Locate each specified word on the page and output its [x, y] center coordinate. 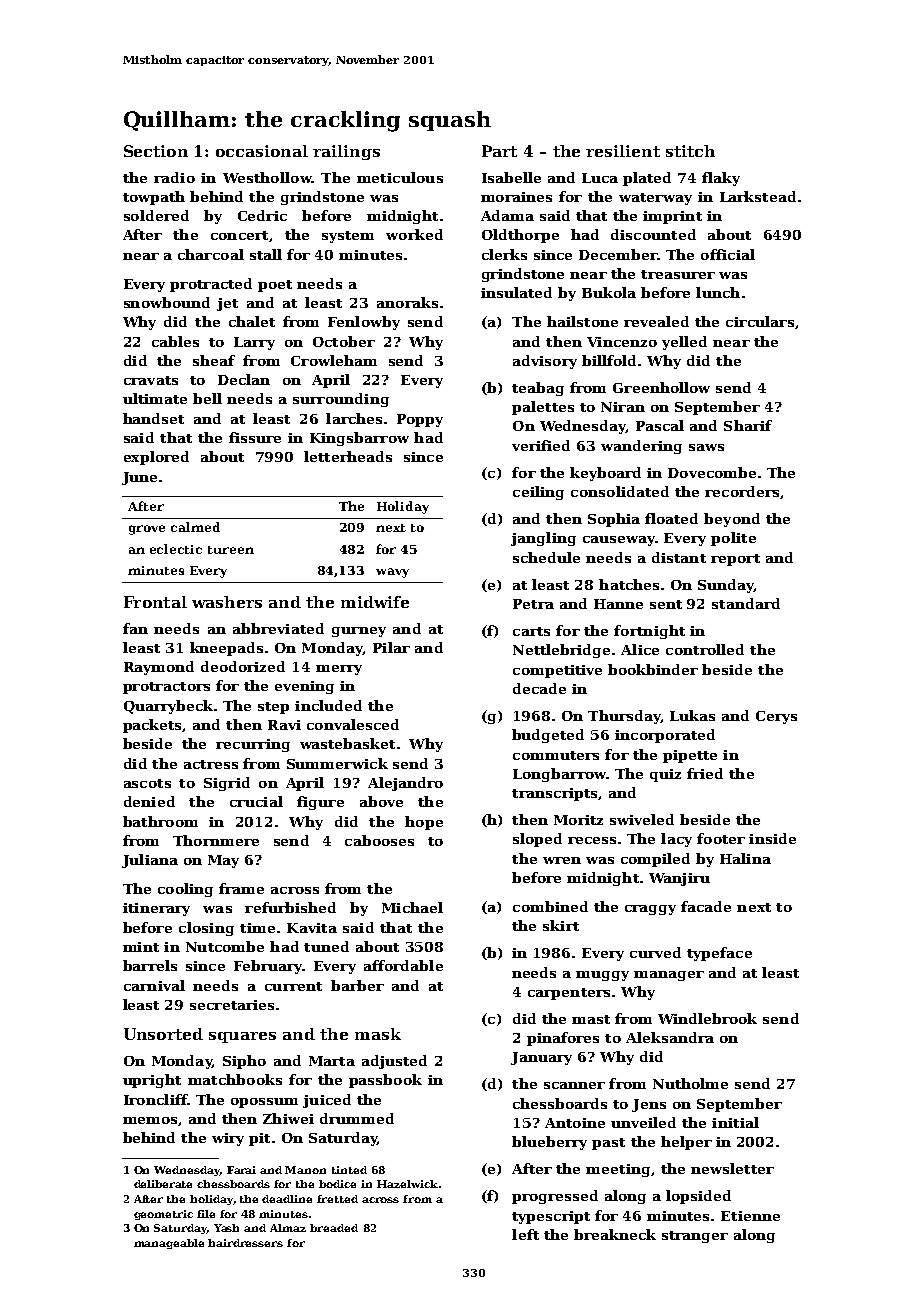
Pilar [391, 647]
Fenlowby [364, 323]
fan [135, 628]
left [525, 1234]
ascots [147, 783]
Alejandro [405, 784]
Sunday [726, 586]
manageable [169, 1244]
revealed [656, 321]
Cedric [262, 215]
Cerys [776, 717]
